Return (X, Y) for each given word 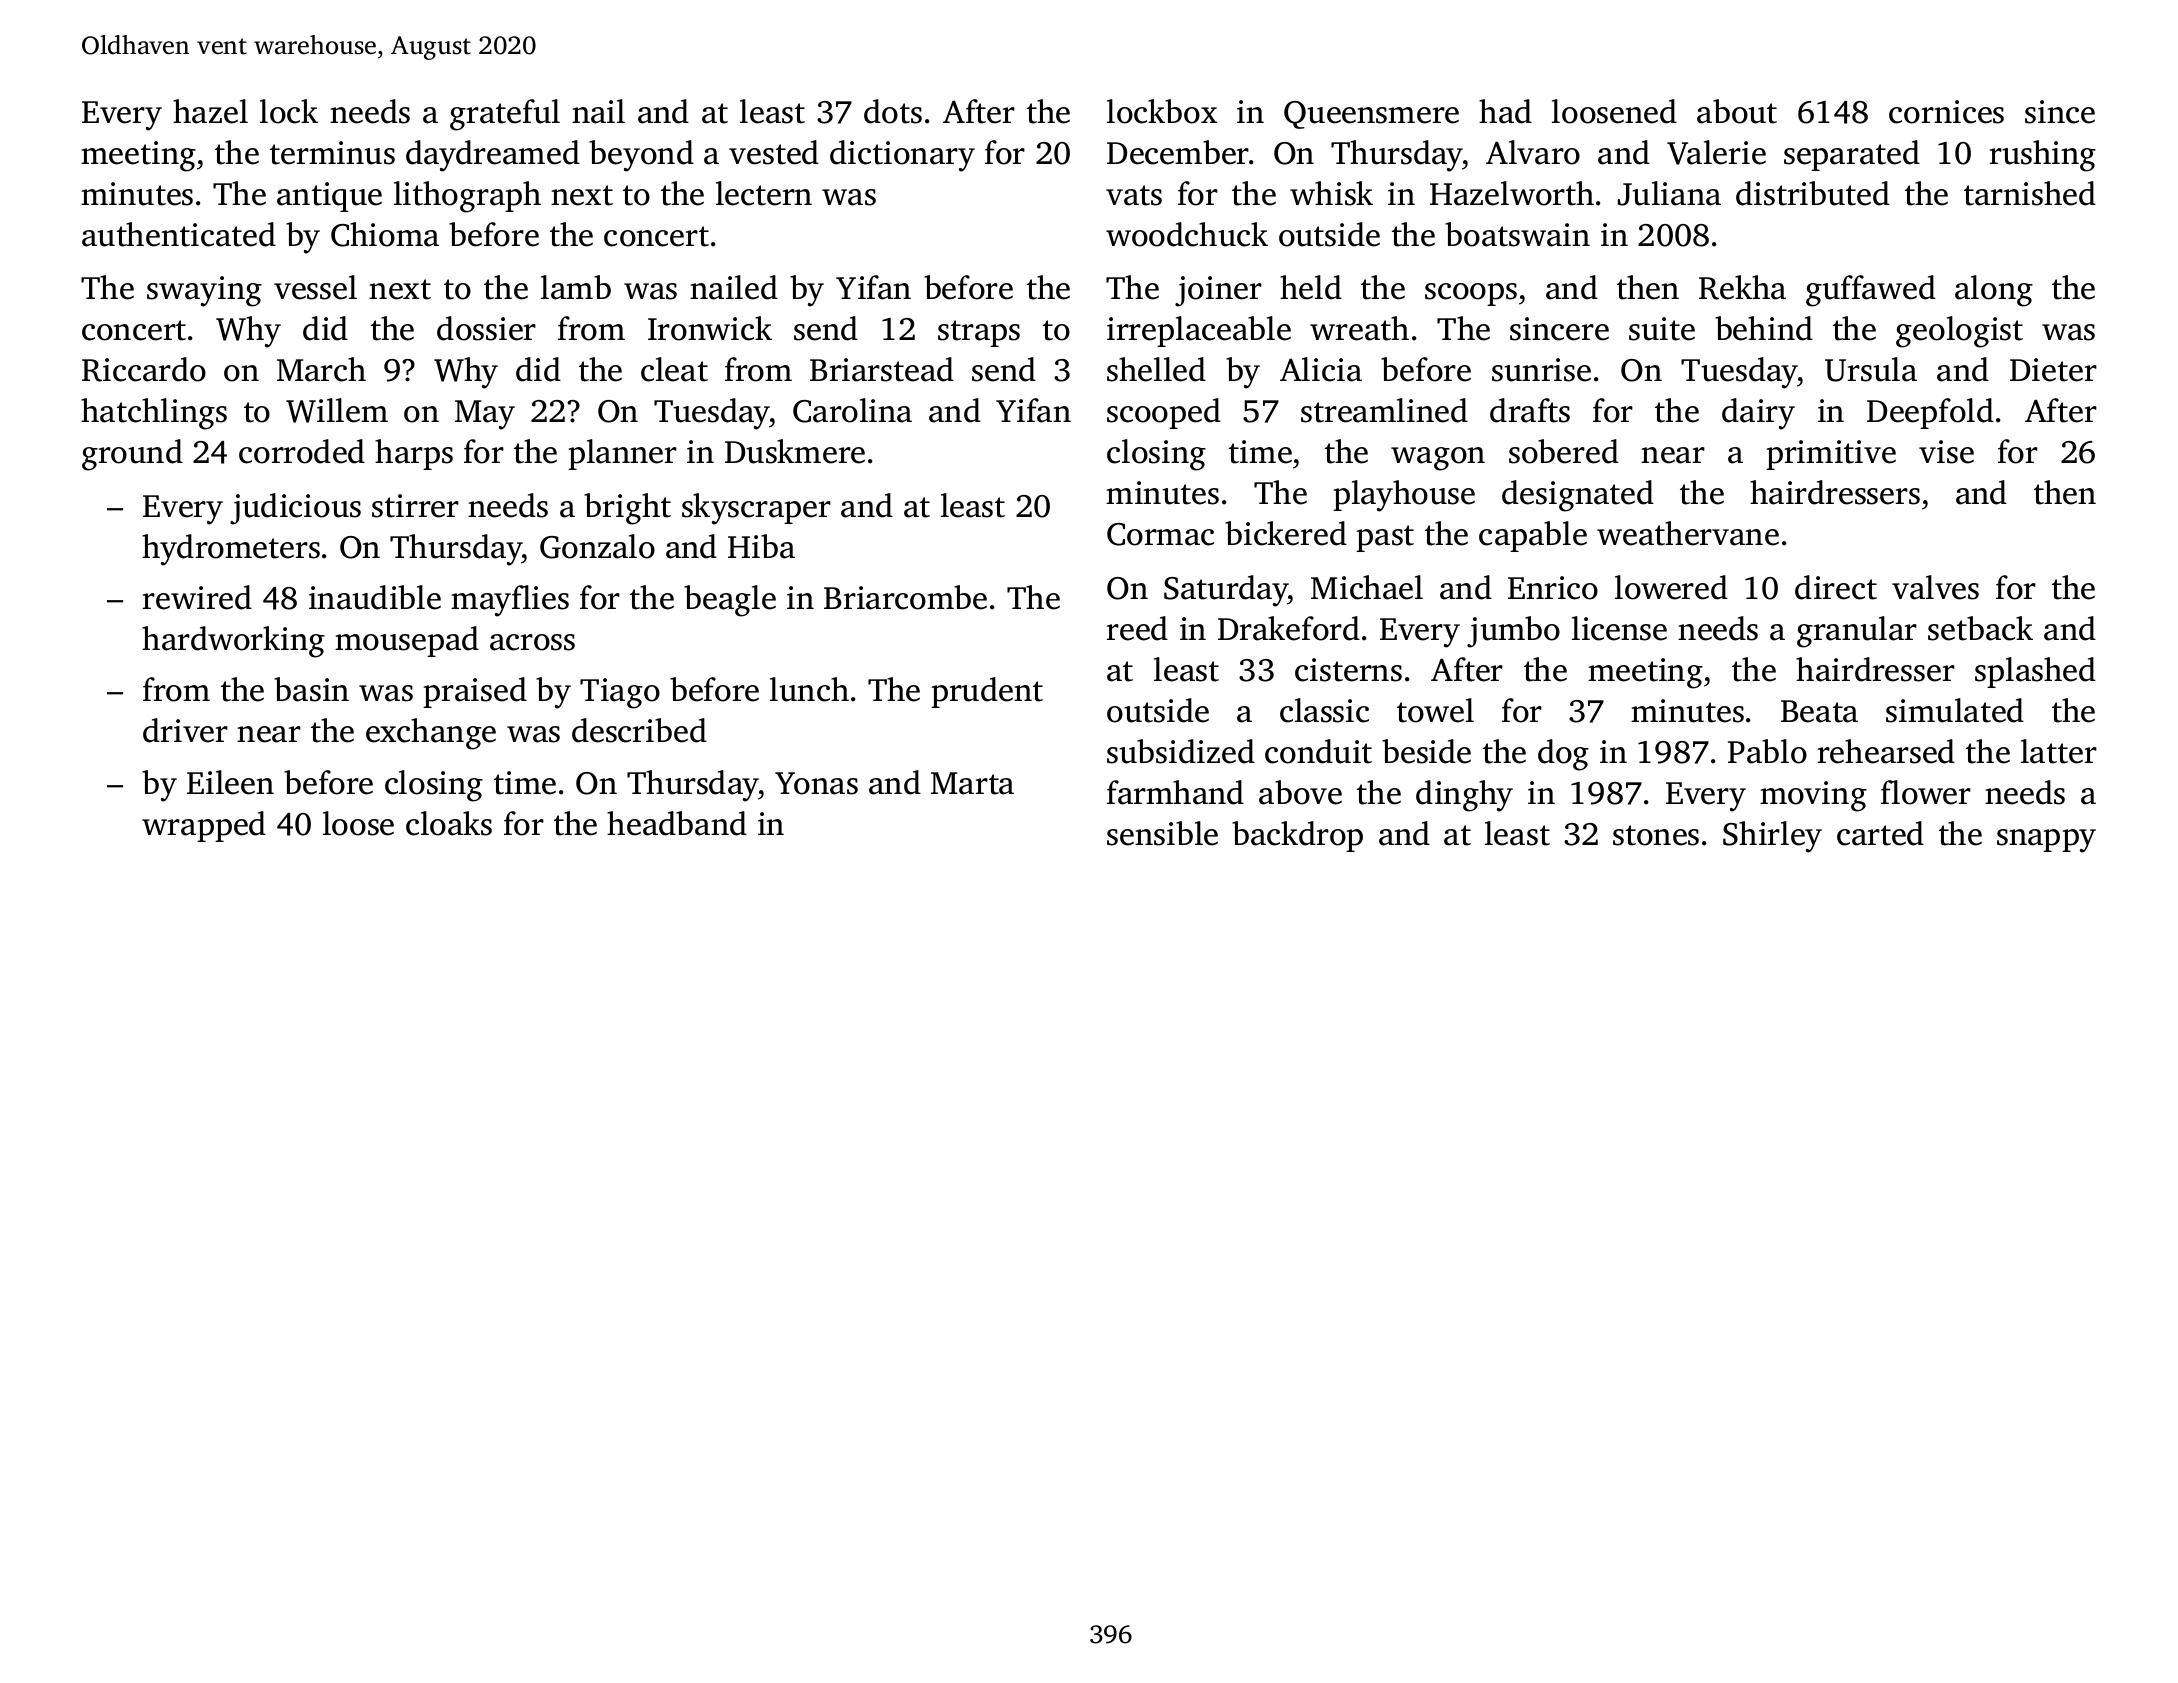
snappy (2046, 841)
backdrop (1297, 836)
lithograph (467, 197)
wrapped (204, 826)
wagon (1438, 459)
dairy (1758, 414)
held (1311, 287)
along (1994, 291)
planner (622, 454)
